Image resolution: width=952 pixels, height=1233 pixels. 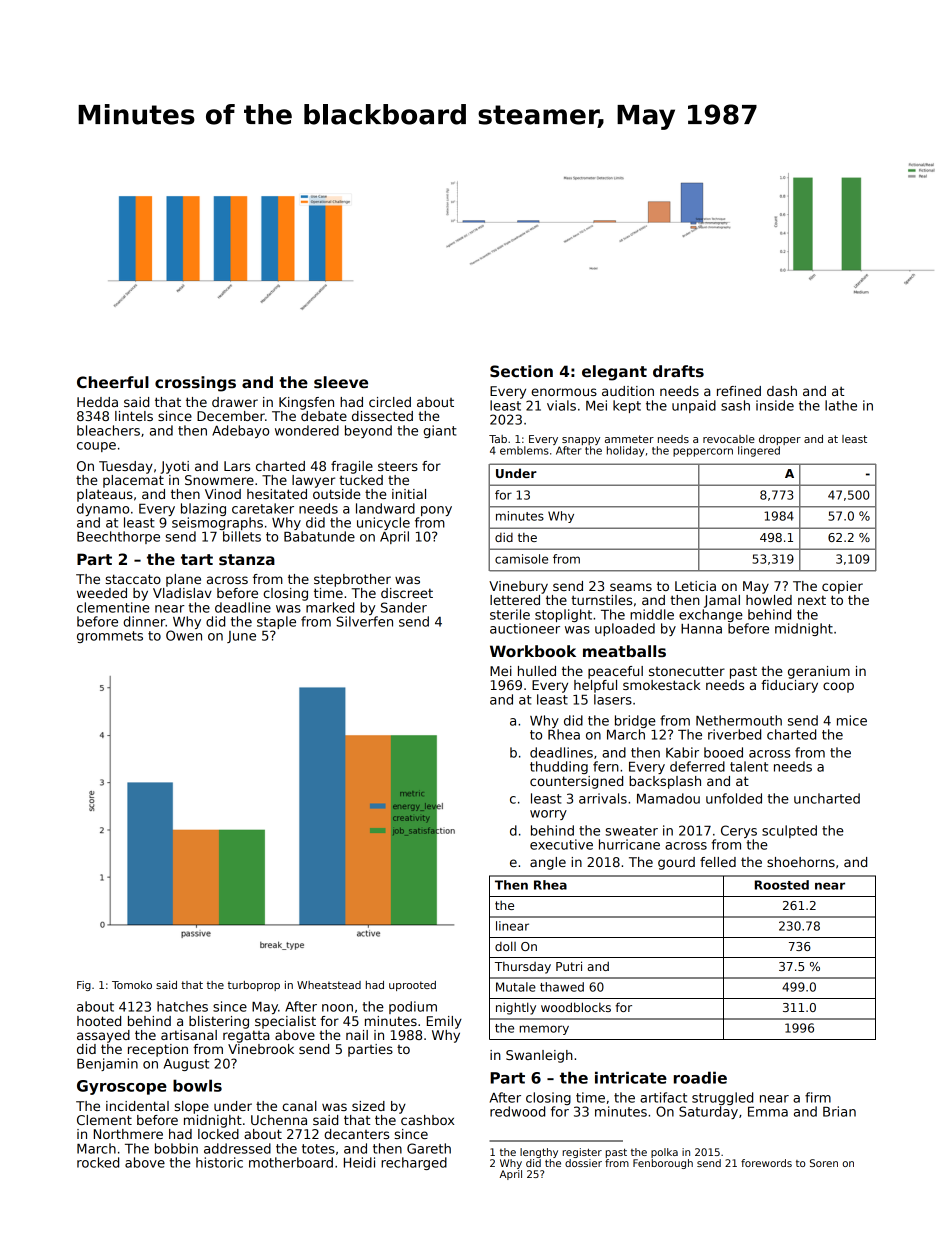 What do you see at coordinates (219, 1162) in the image?
I see `historic` at bounding box center [219, 1162].
